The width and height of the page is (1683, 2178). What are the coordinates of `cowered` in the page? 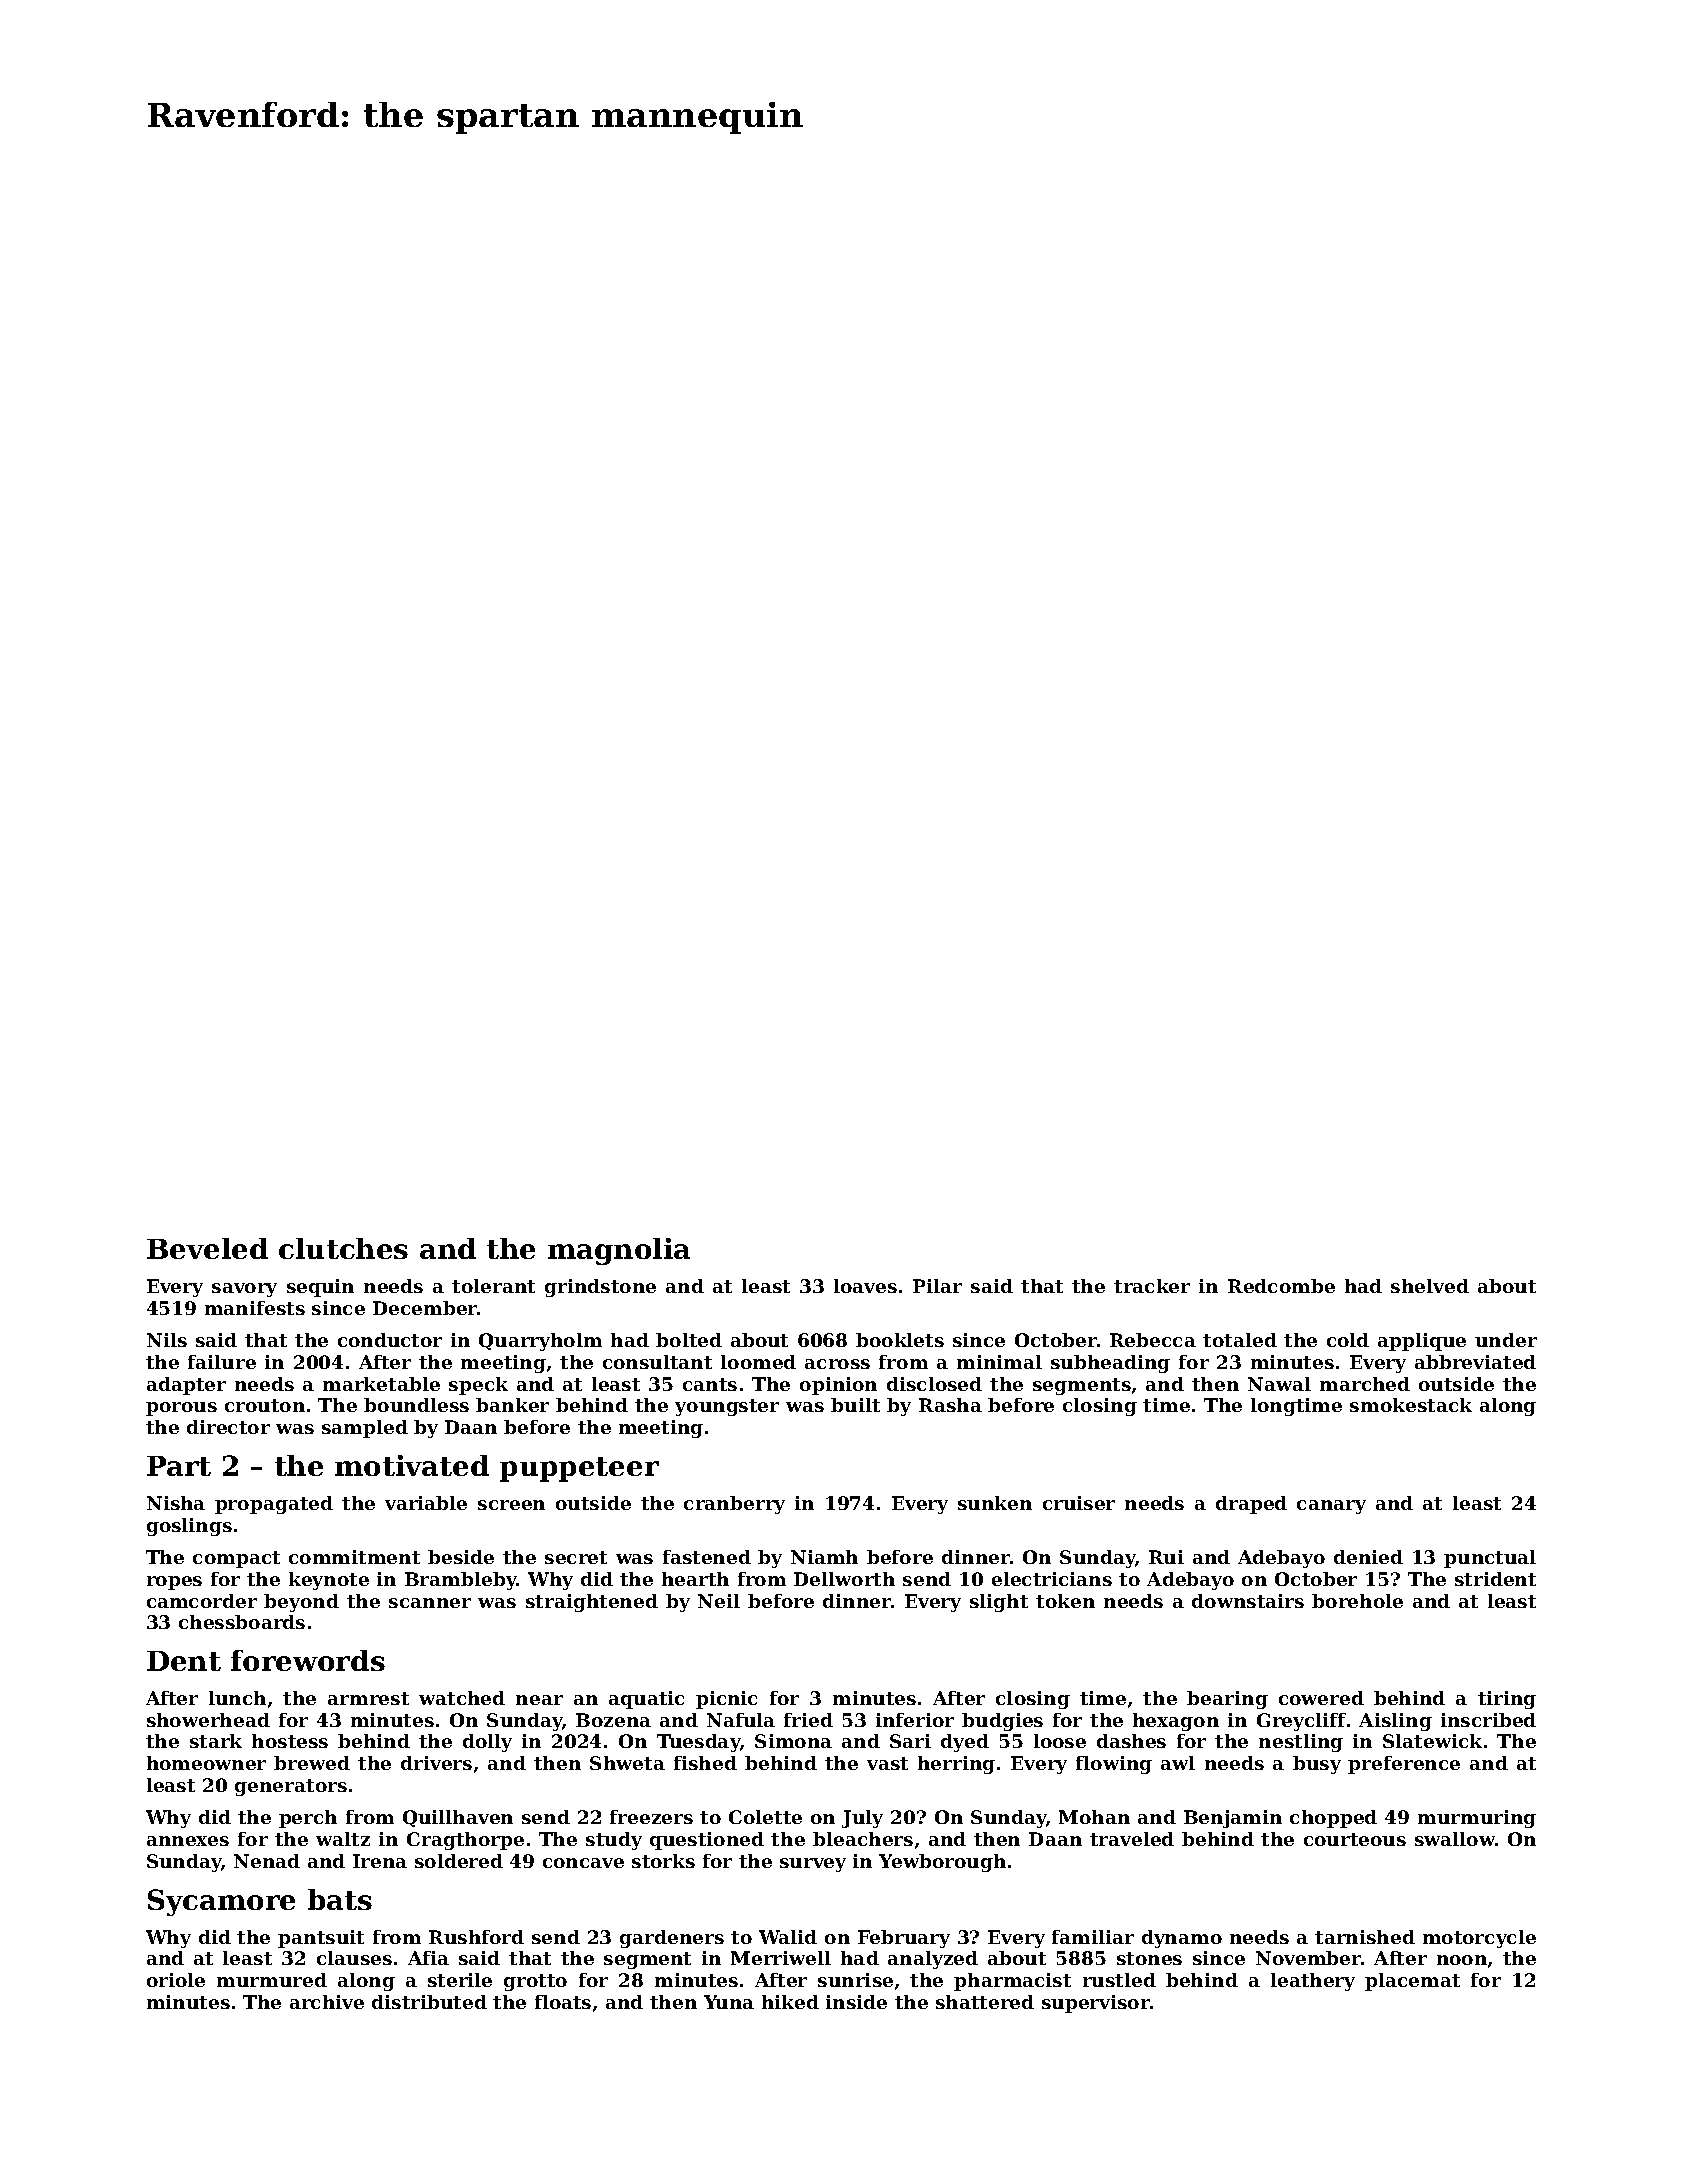 It's located at (1321, 1698).
